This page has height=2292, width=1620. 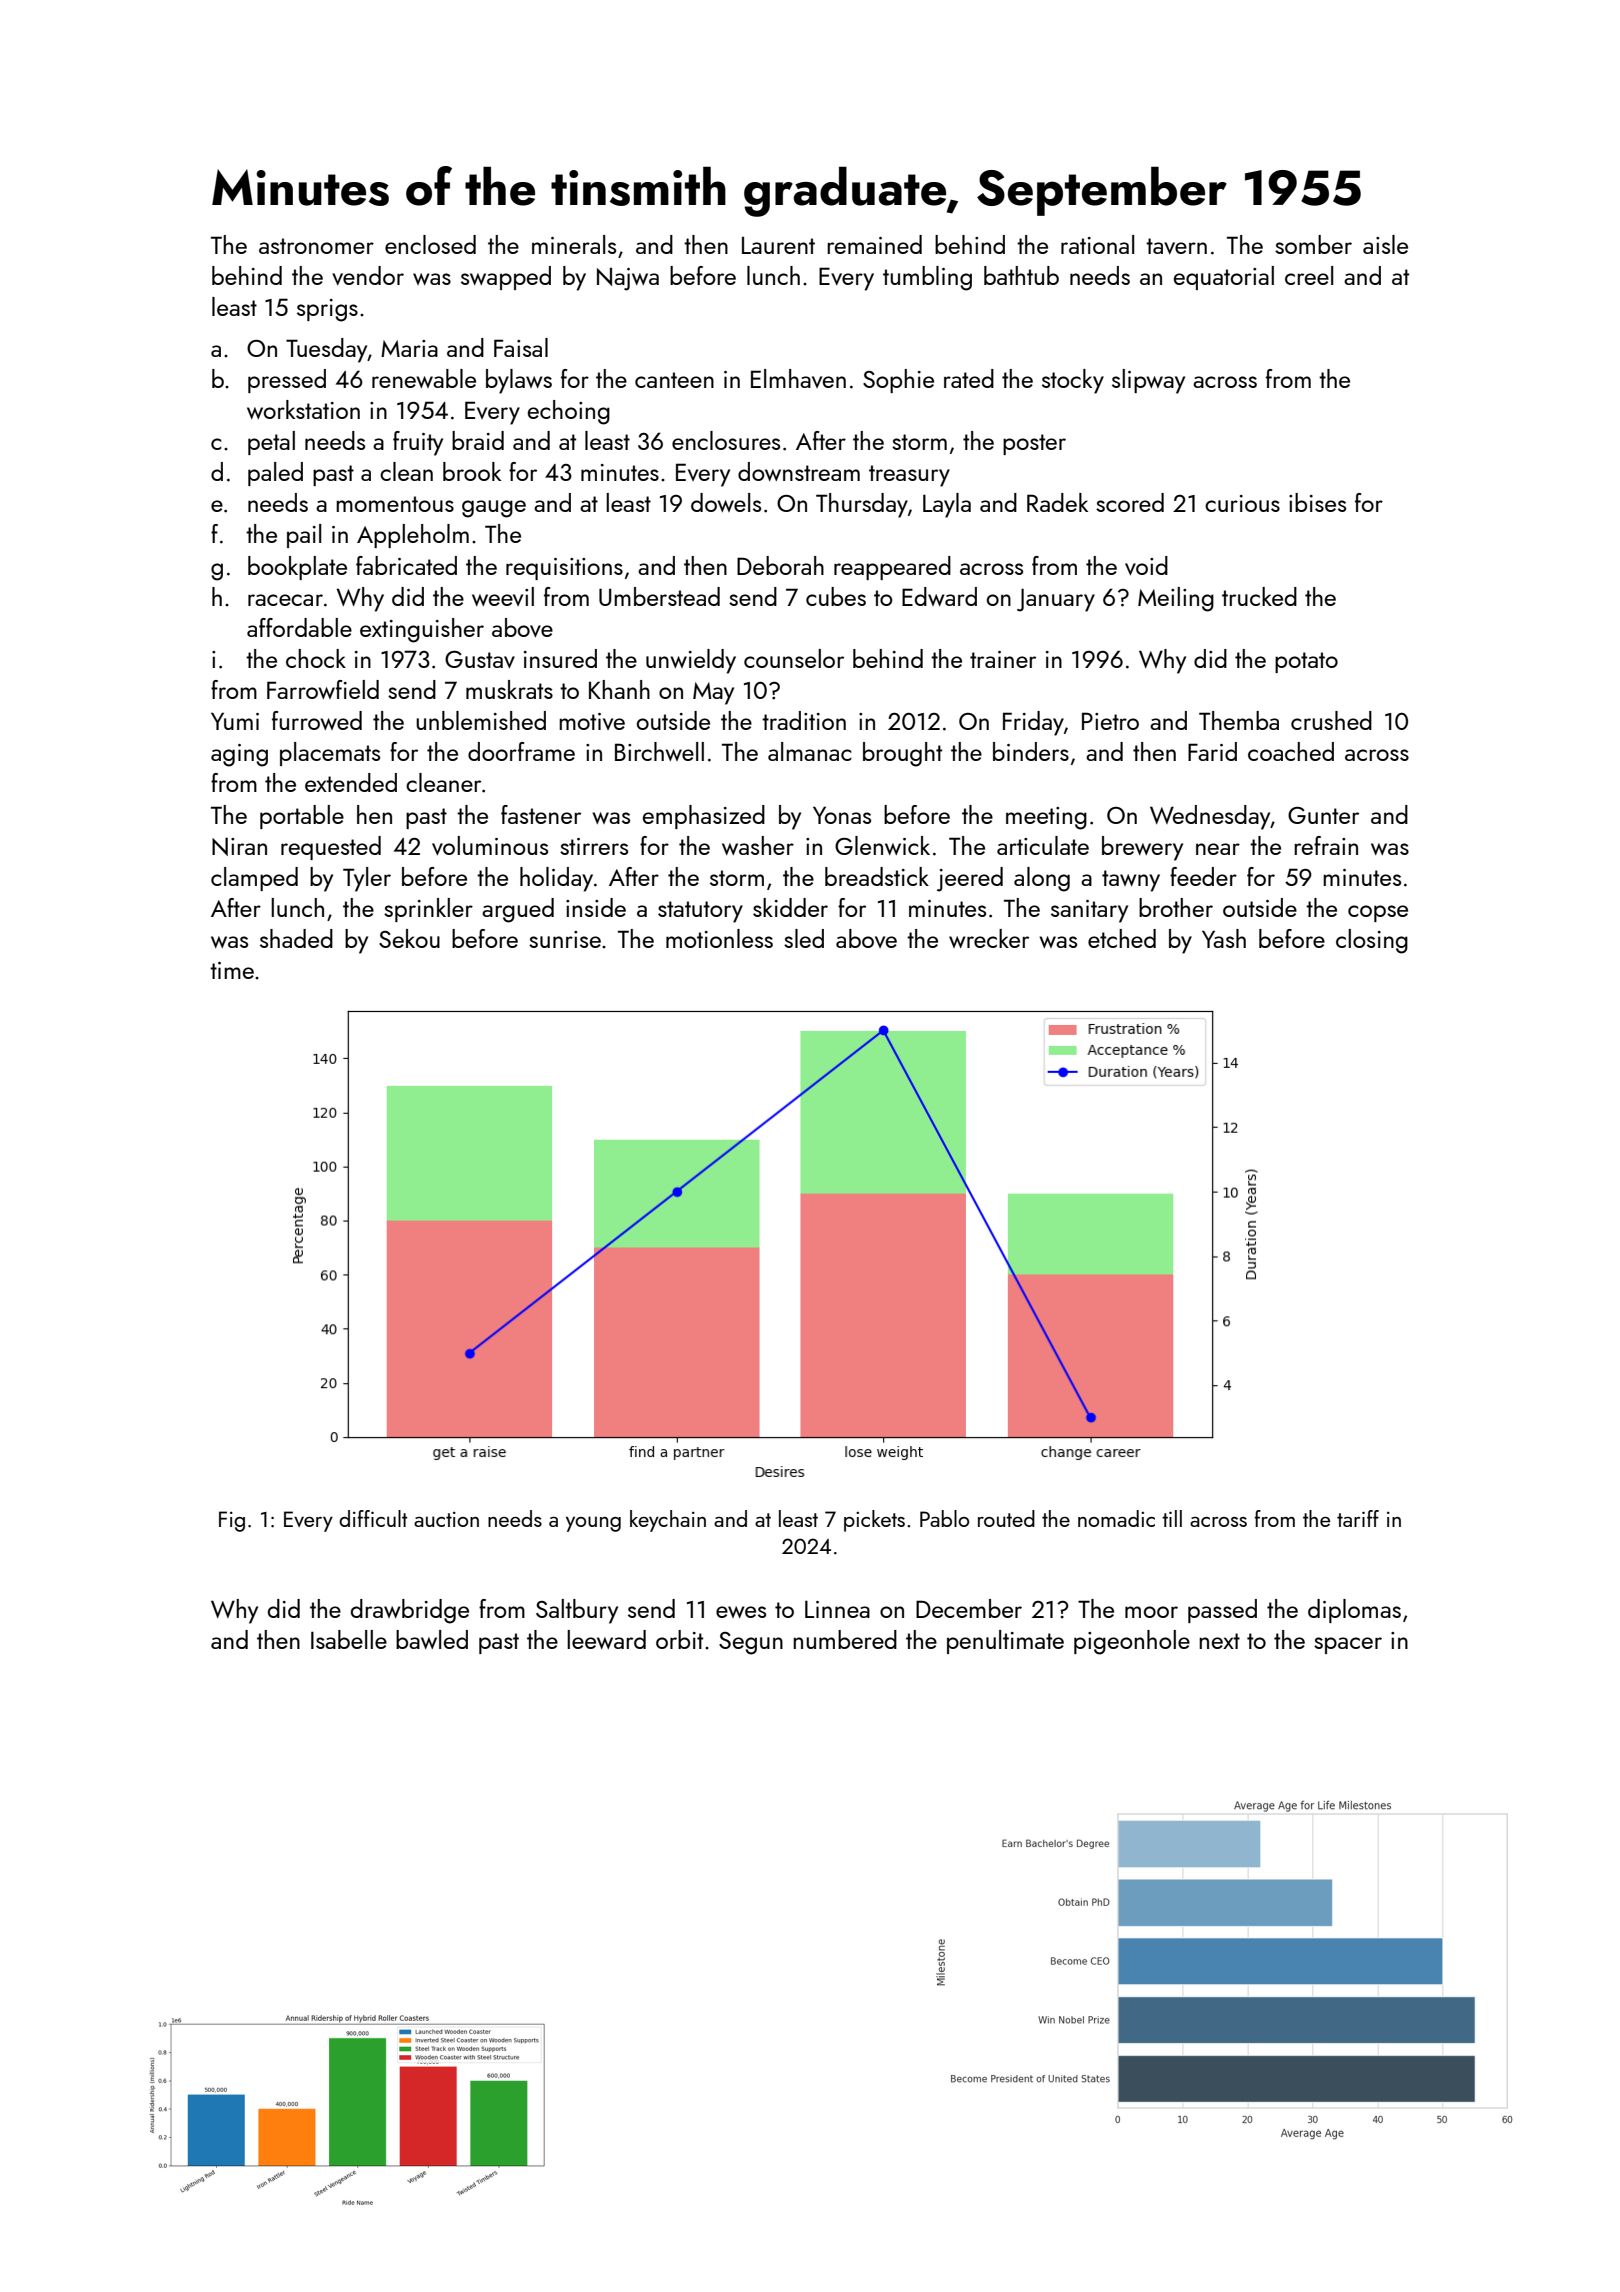 What do you see at coordinates (574, 244) in the page?
I see `minerals` at bounding box center [574, 244].
